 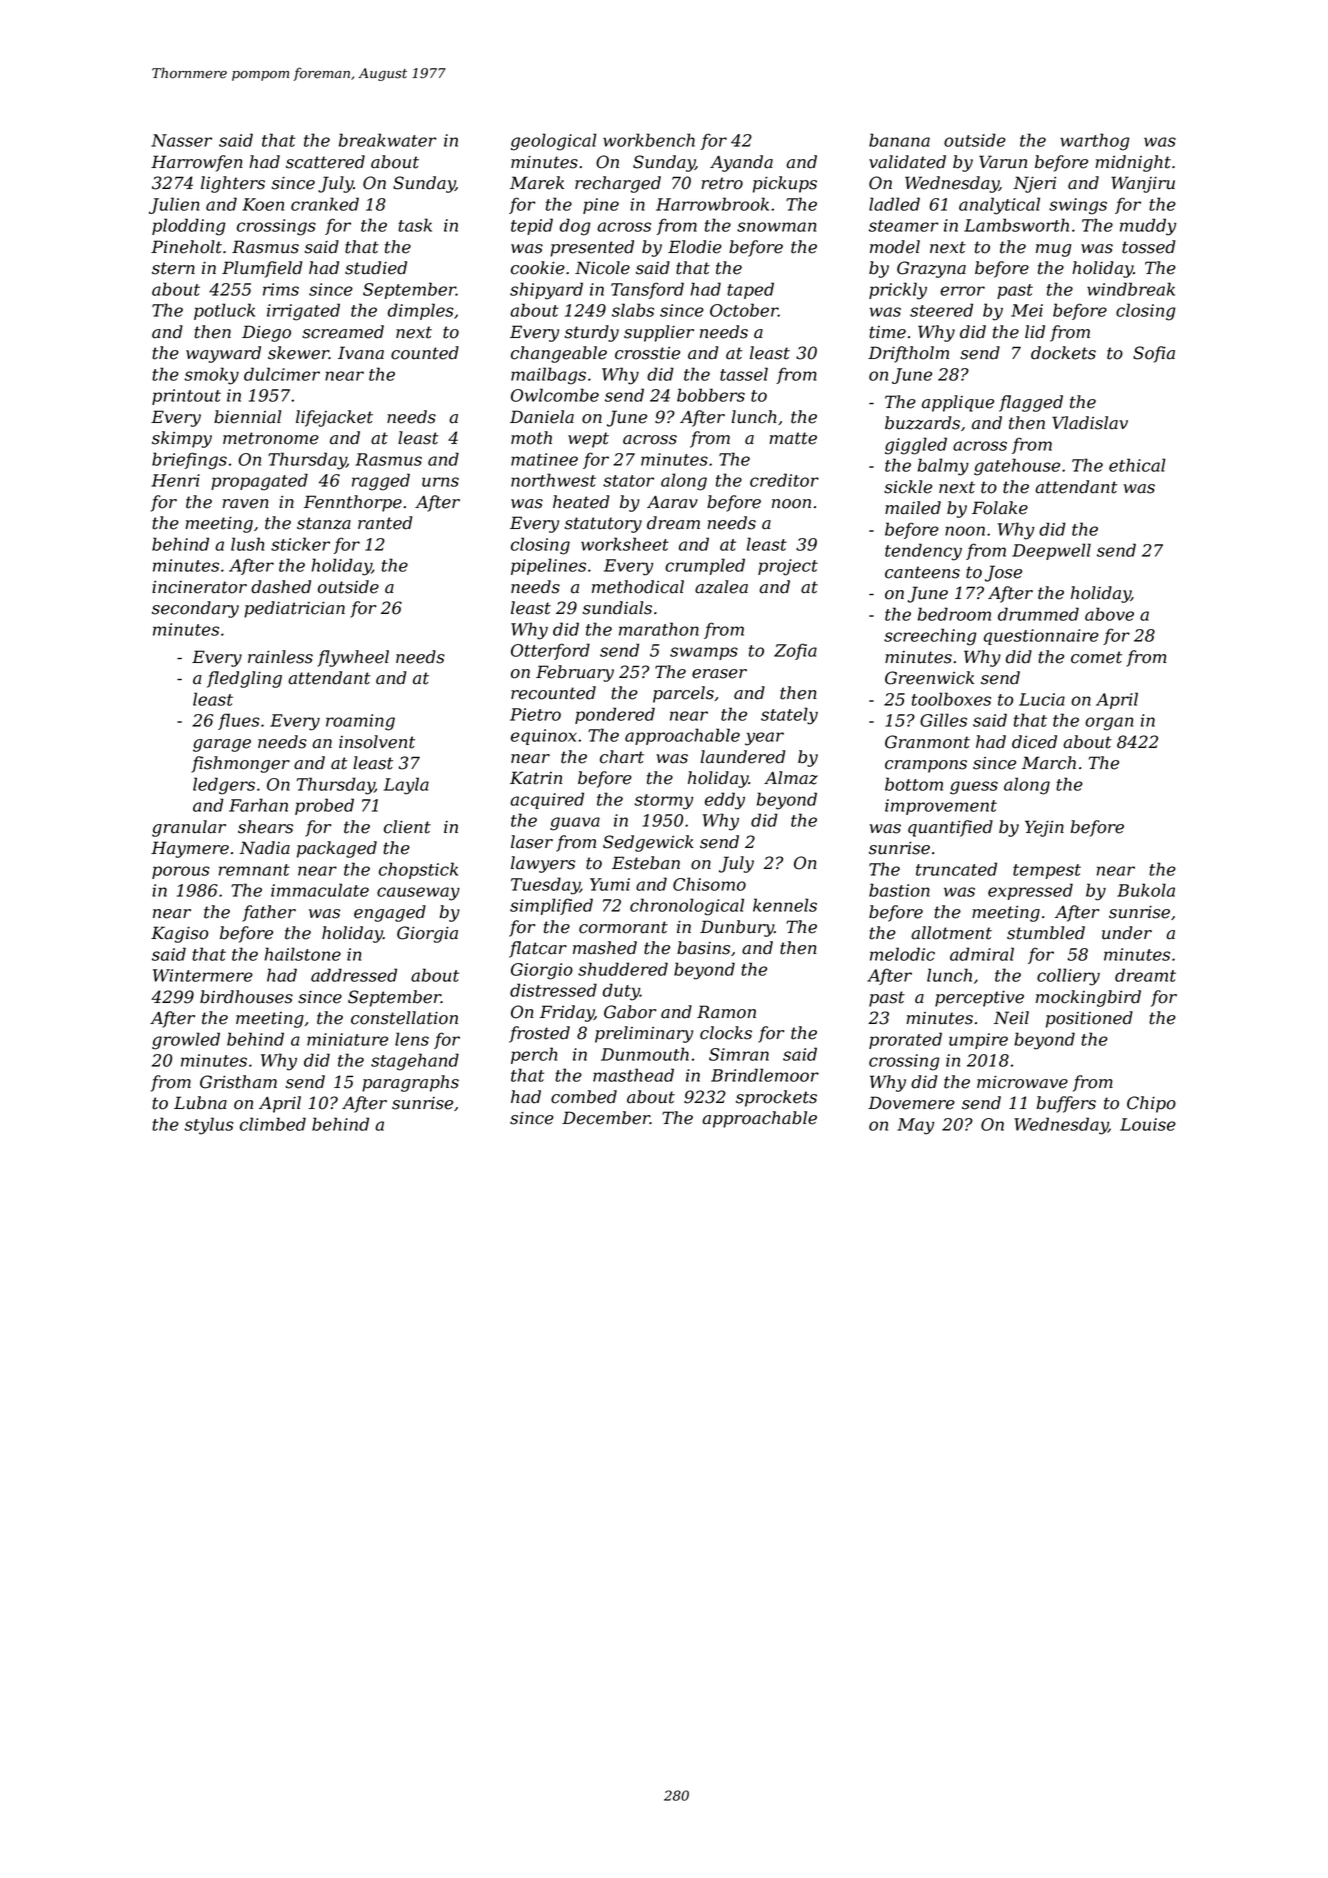 I want to click on tossed, so click(x=1148, y=247).
